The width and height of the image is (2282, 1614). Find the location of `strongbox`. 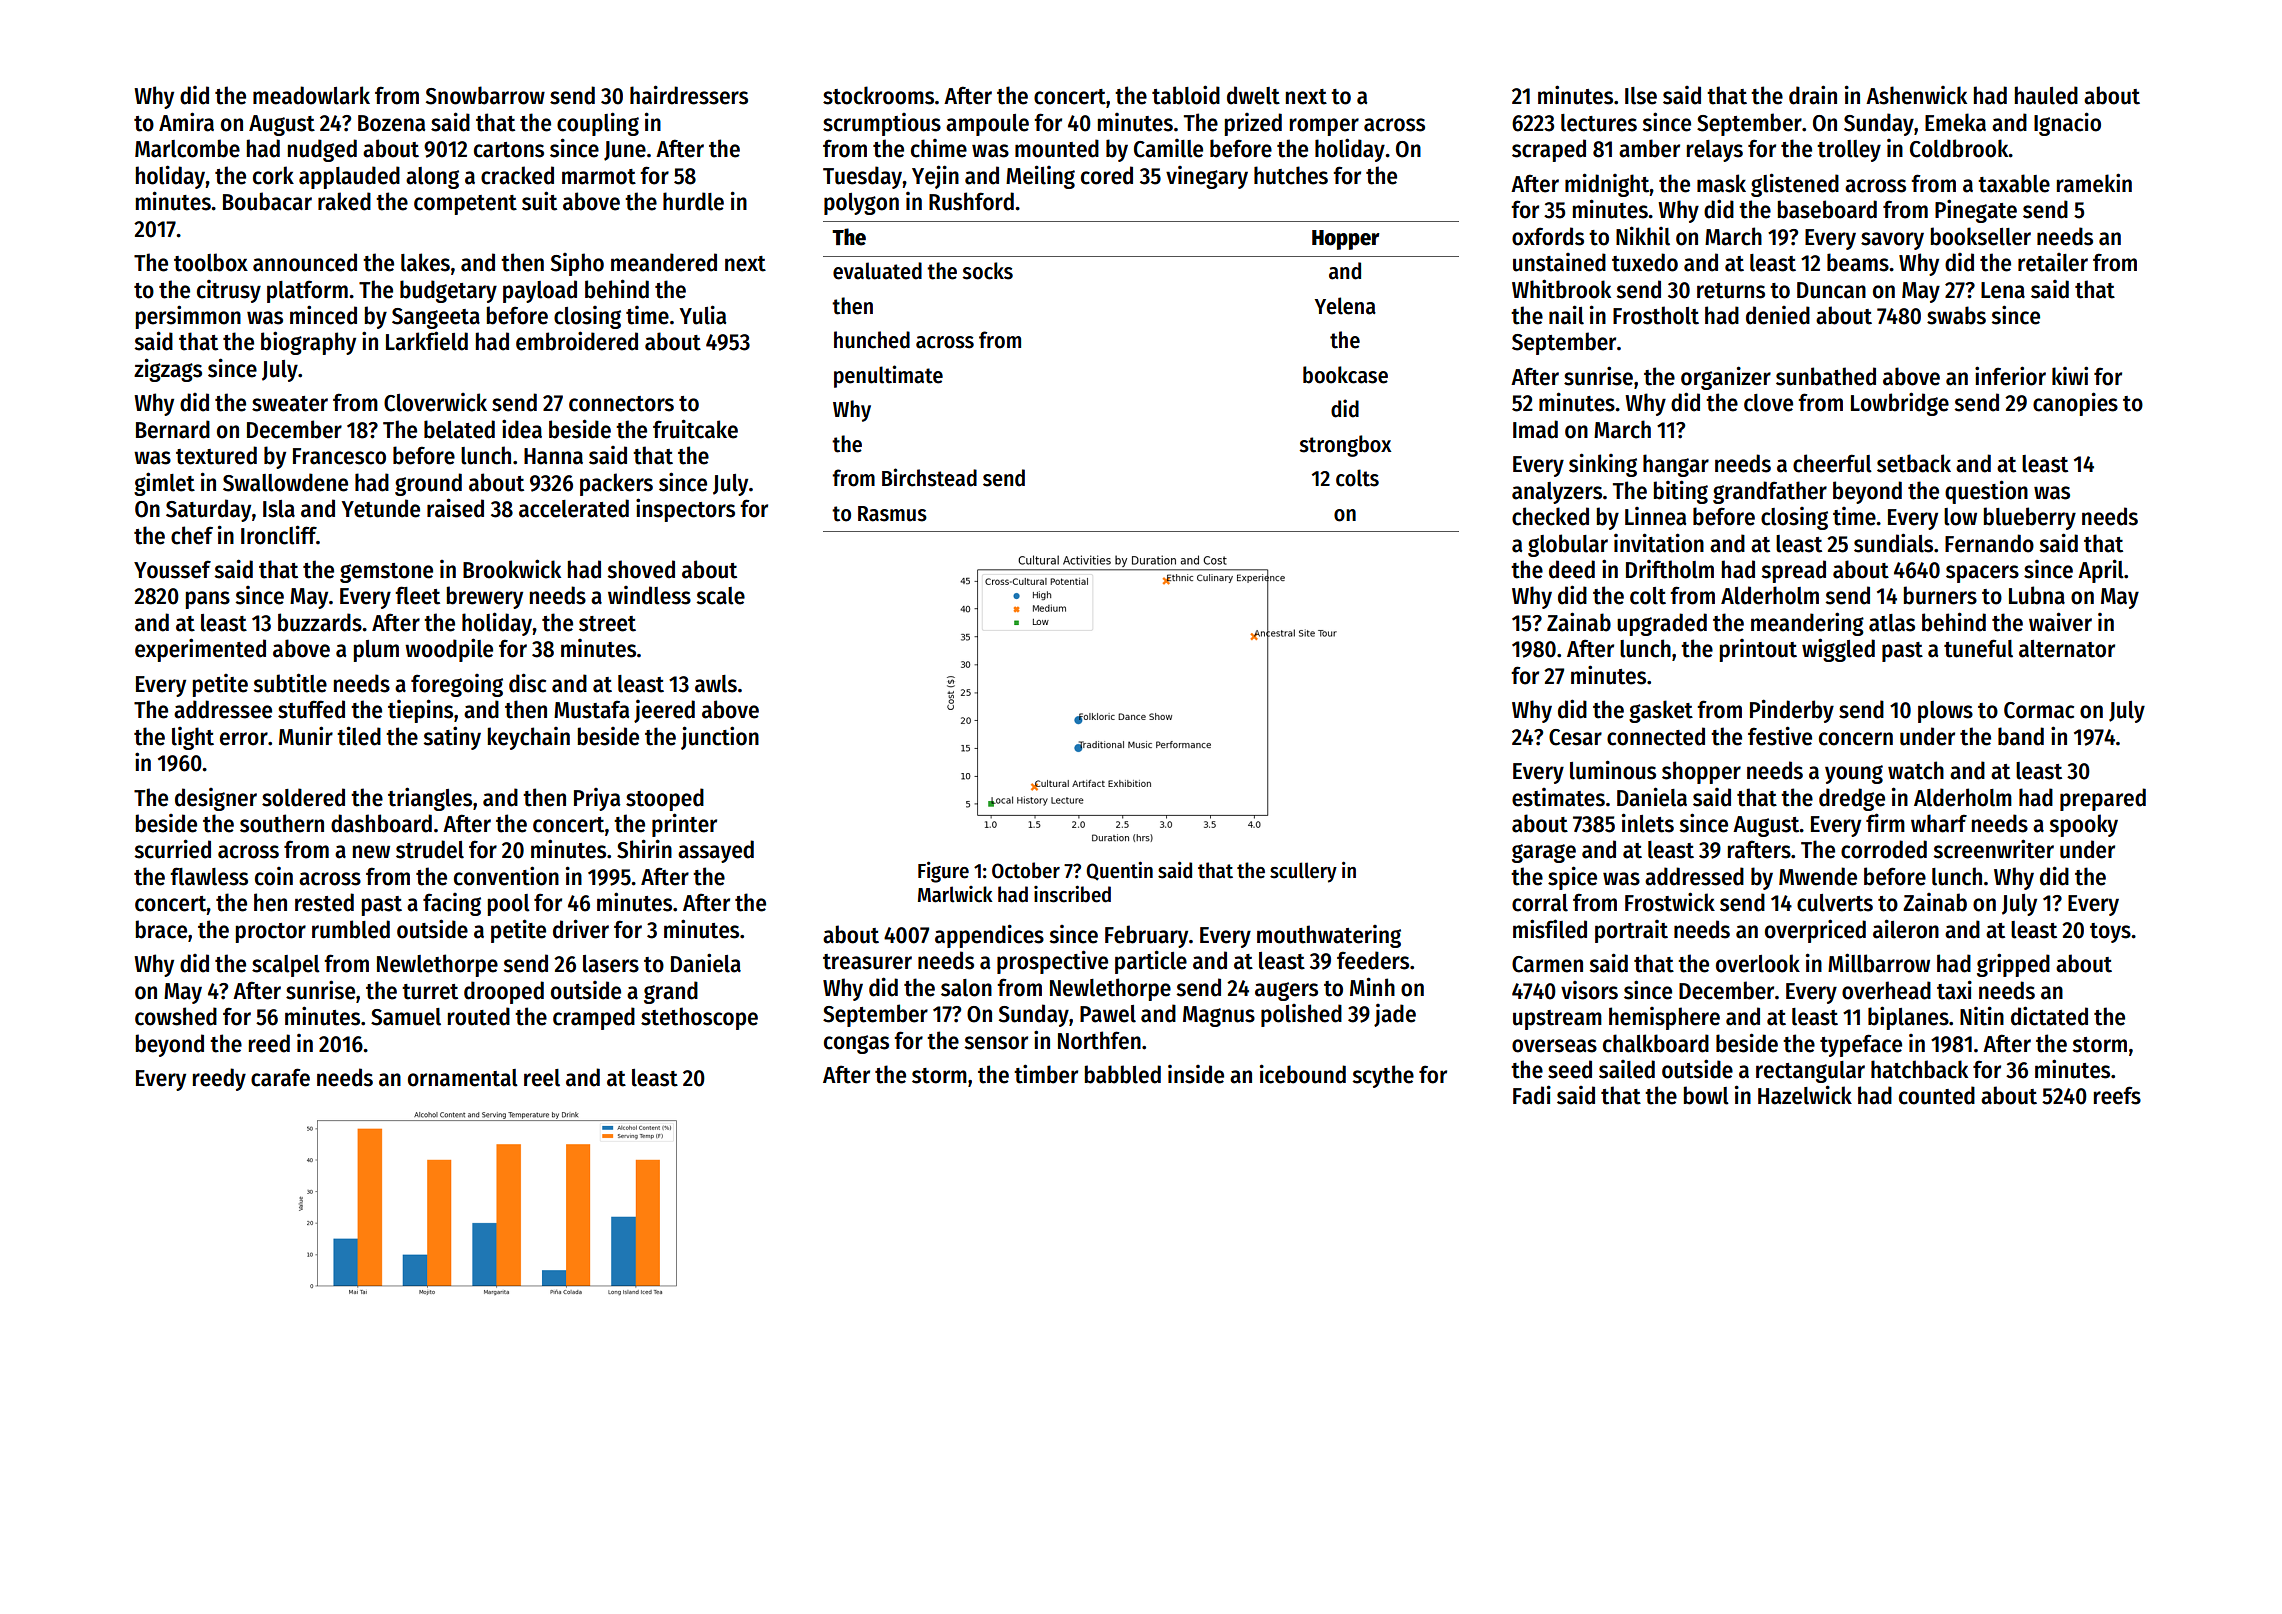

strongbox is located at coordinates (1345, 446).
